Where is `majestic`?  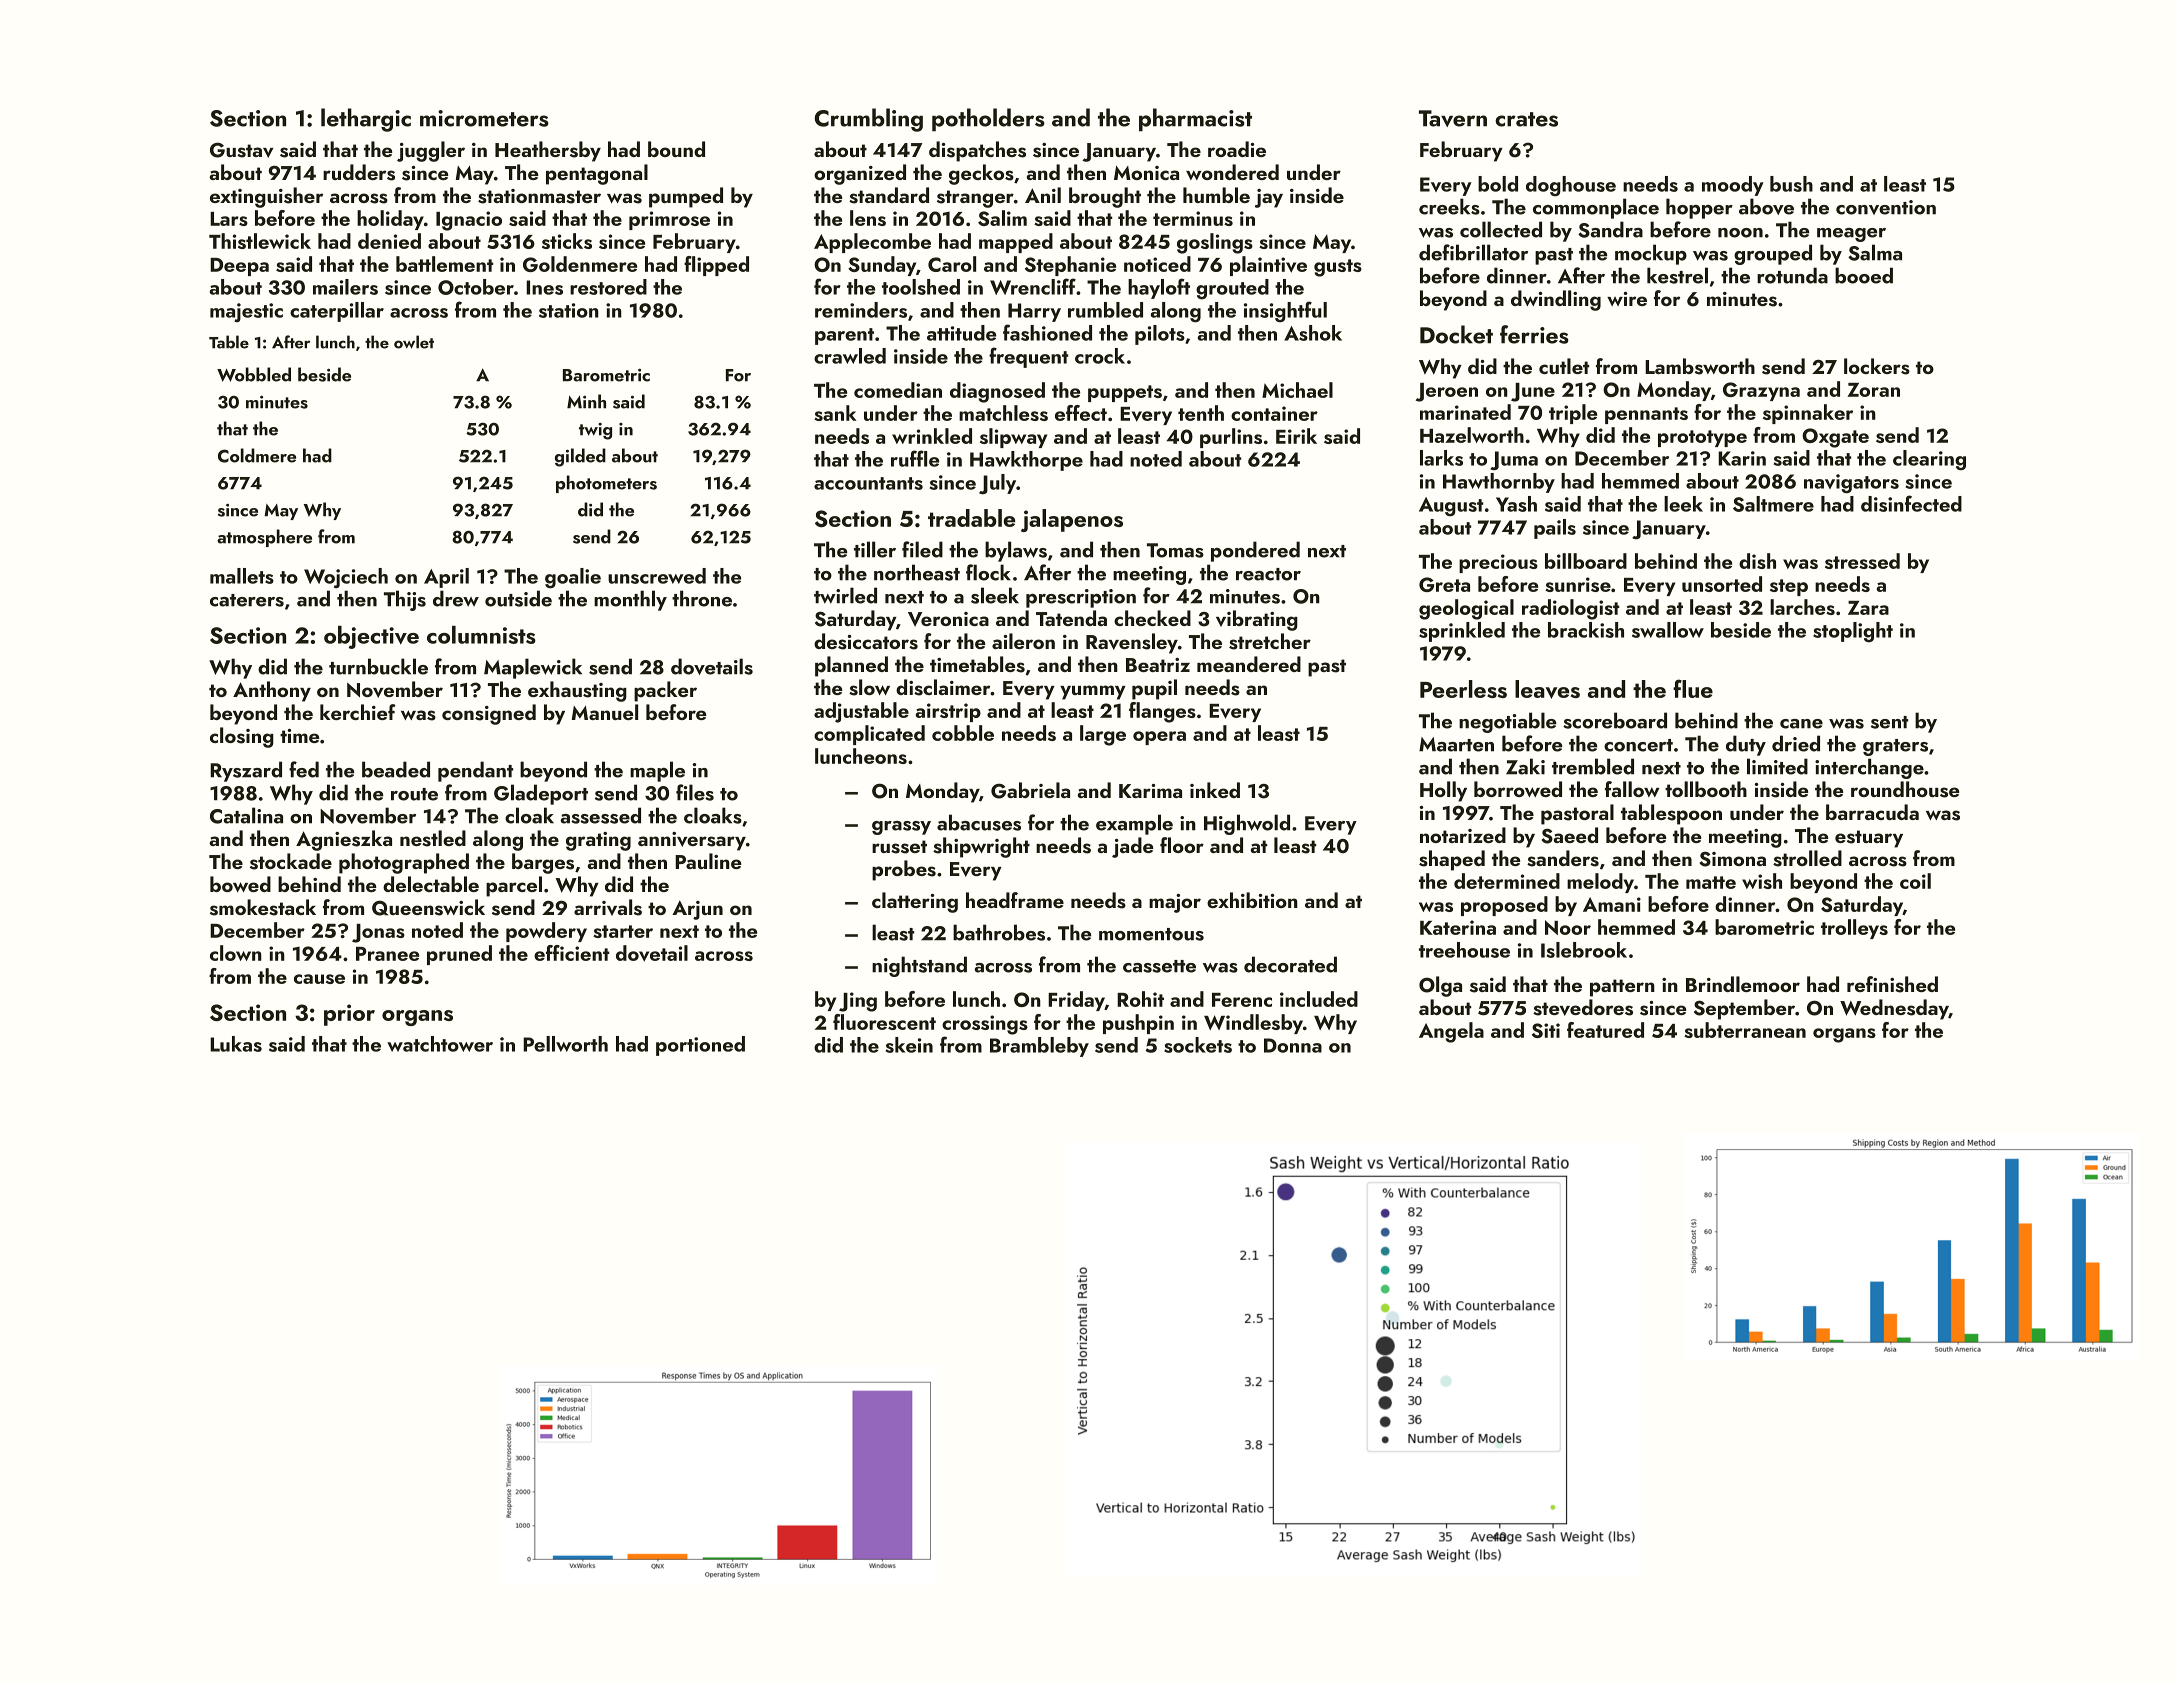
majestic is located at coordinates (246, 312).
